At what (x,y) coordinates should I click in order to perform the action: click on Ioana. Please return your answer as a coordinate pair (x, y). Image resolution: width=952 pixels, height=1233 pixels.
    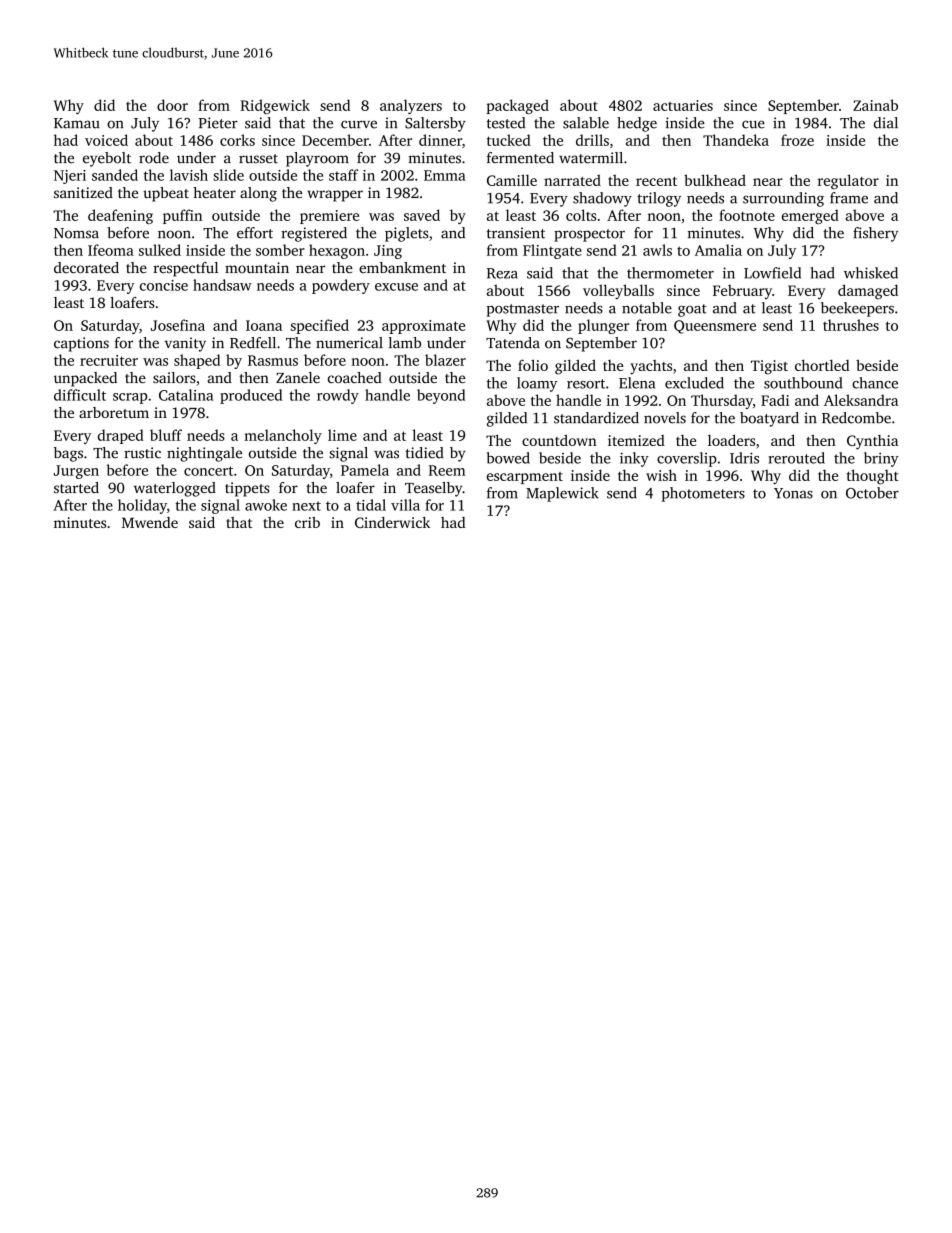
    Looking at the image, I should click on (264, 325).
